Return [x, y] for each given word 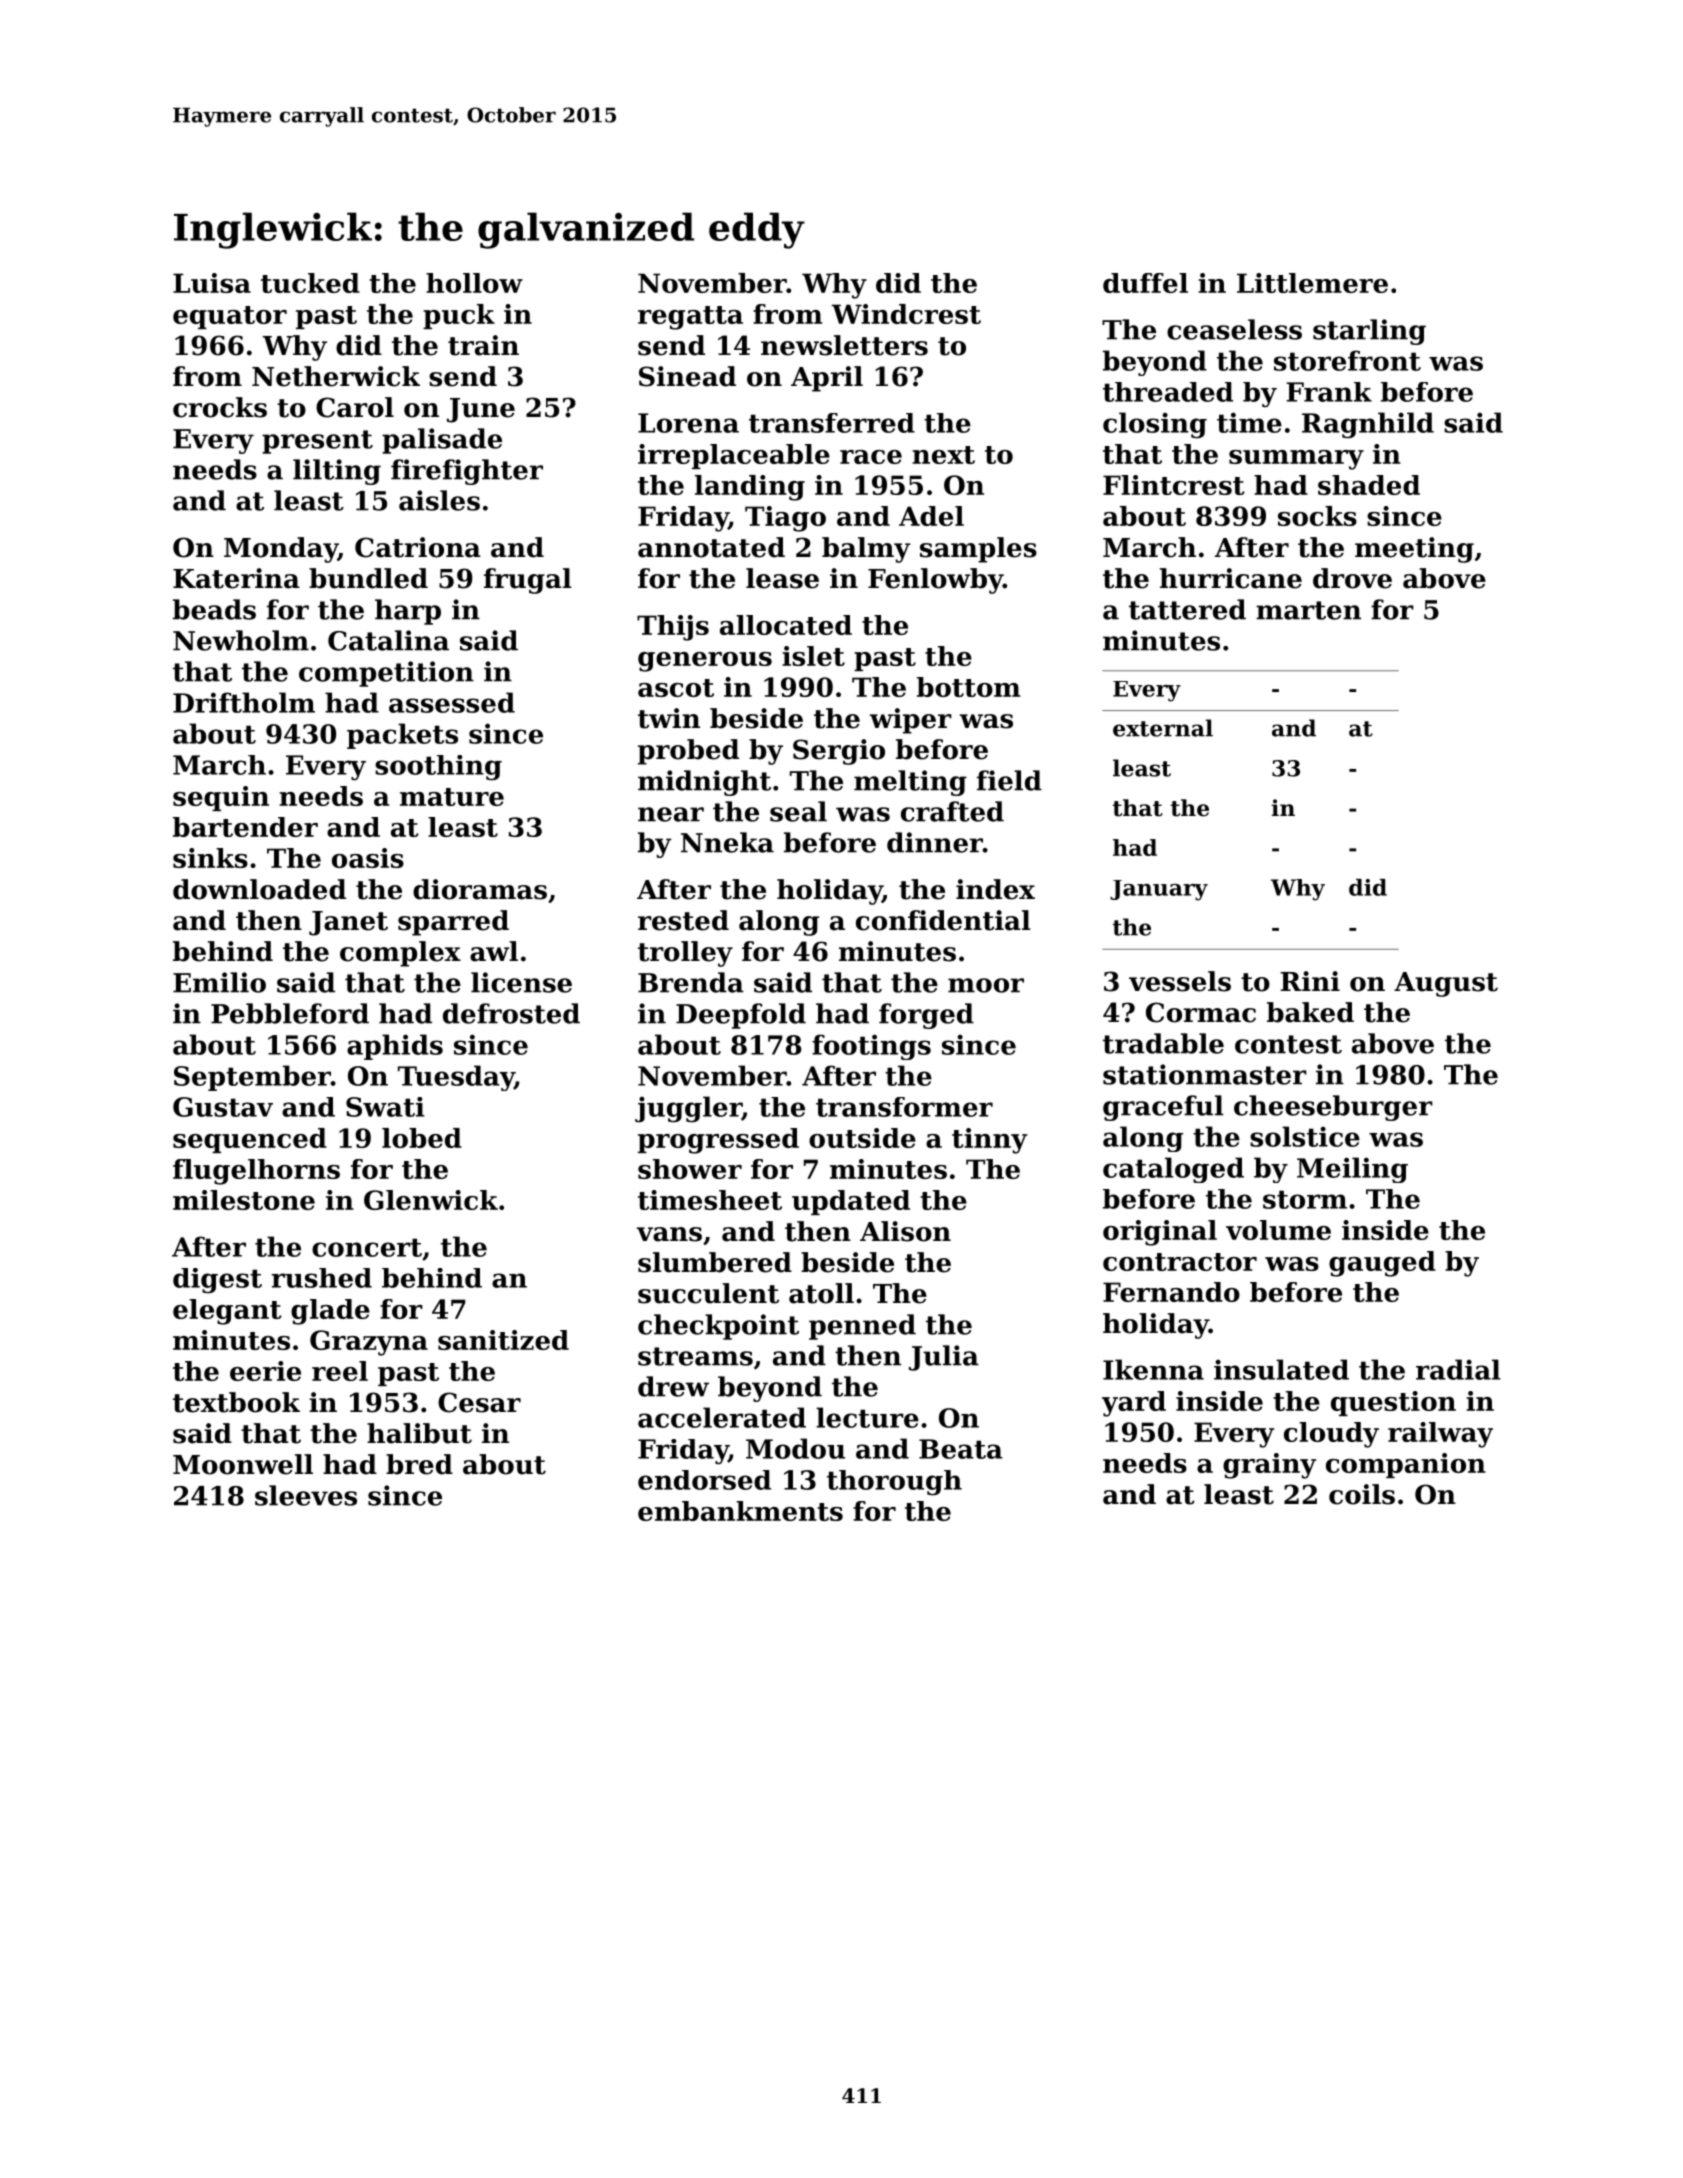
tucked [310, 283]
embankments [740, 1511]
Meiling [1352, 1170]
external [1163, 728]
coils [1362, 1494]
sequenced [250, 1140]
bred [419, 1464]
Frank [1329, 392]
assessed [452, 702]
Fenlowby [935, 581]
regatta [690, 318]
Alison [905, 1231]
